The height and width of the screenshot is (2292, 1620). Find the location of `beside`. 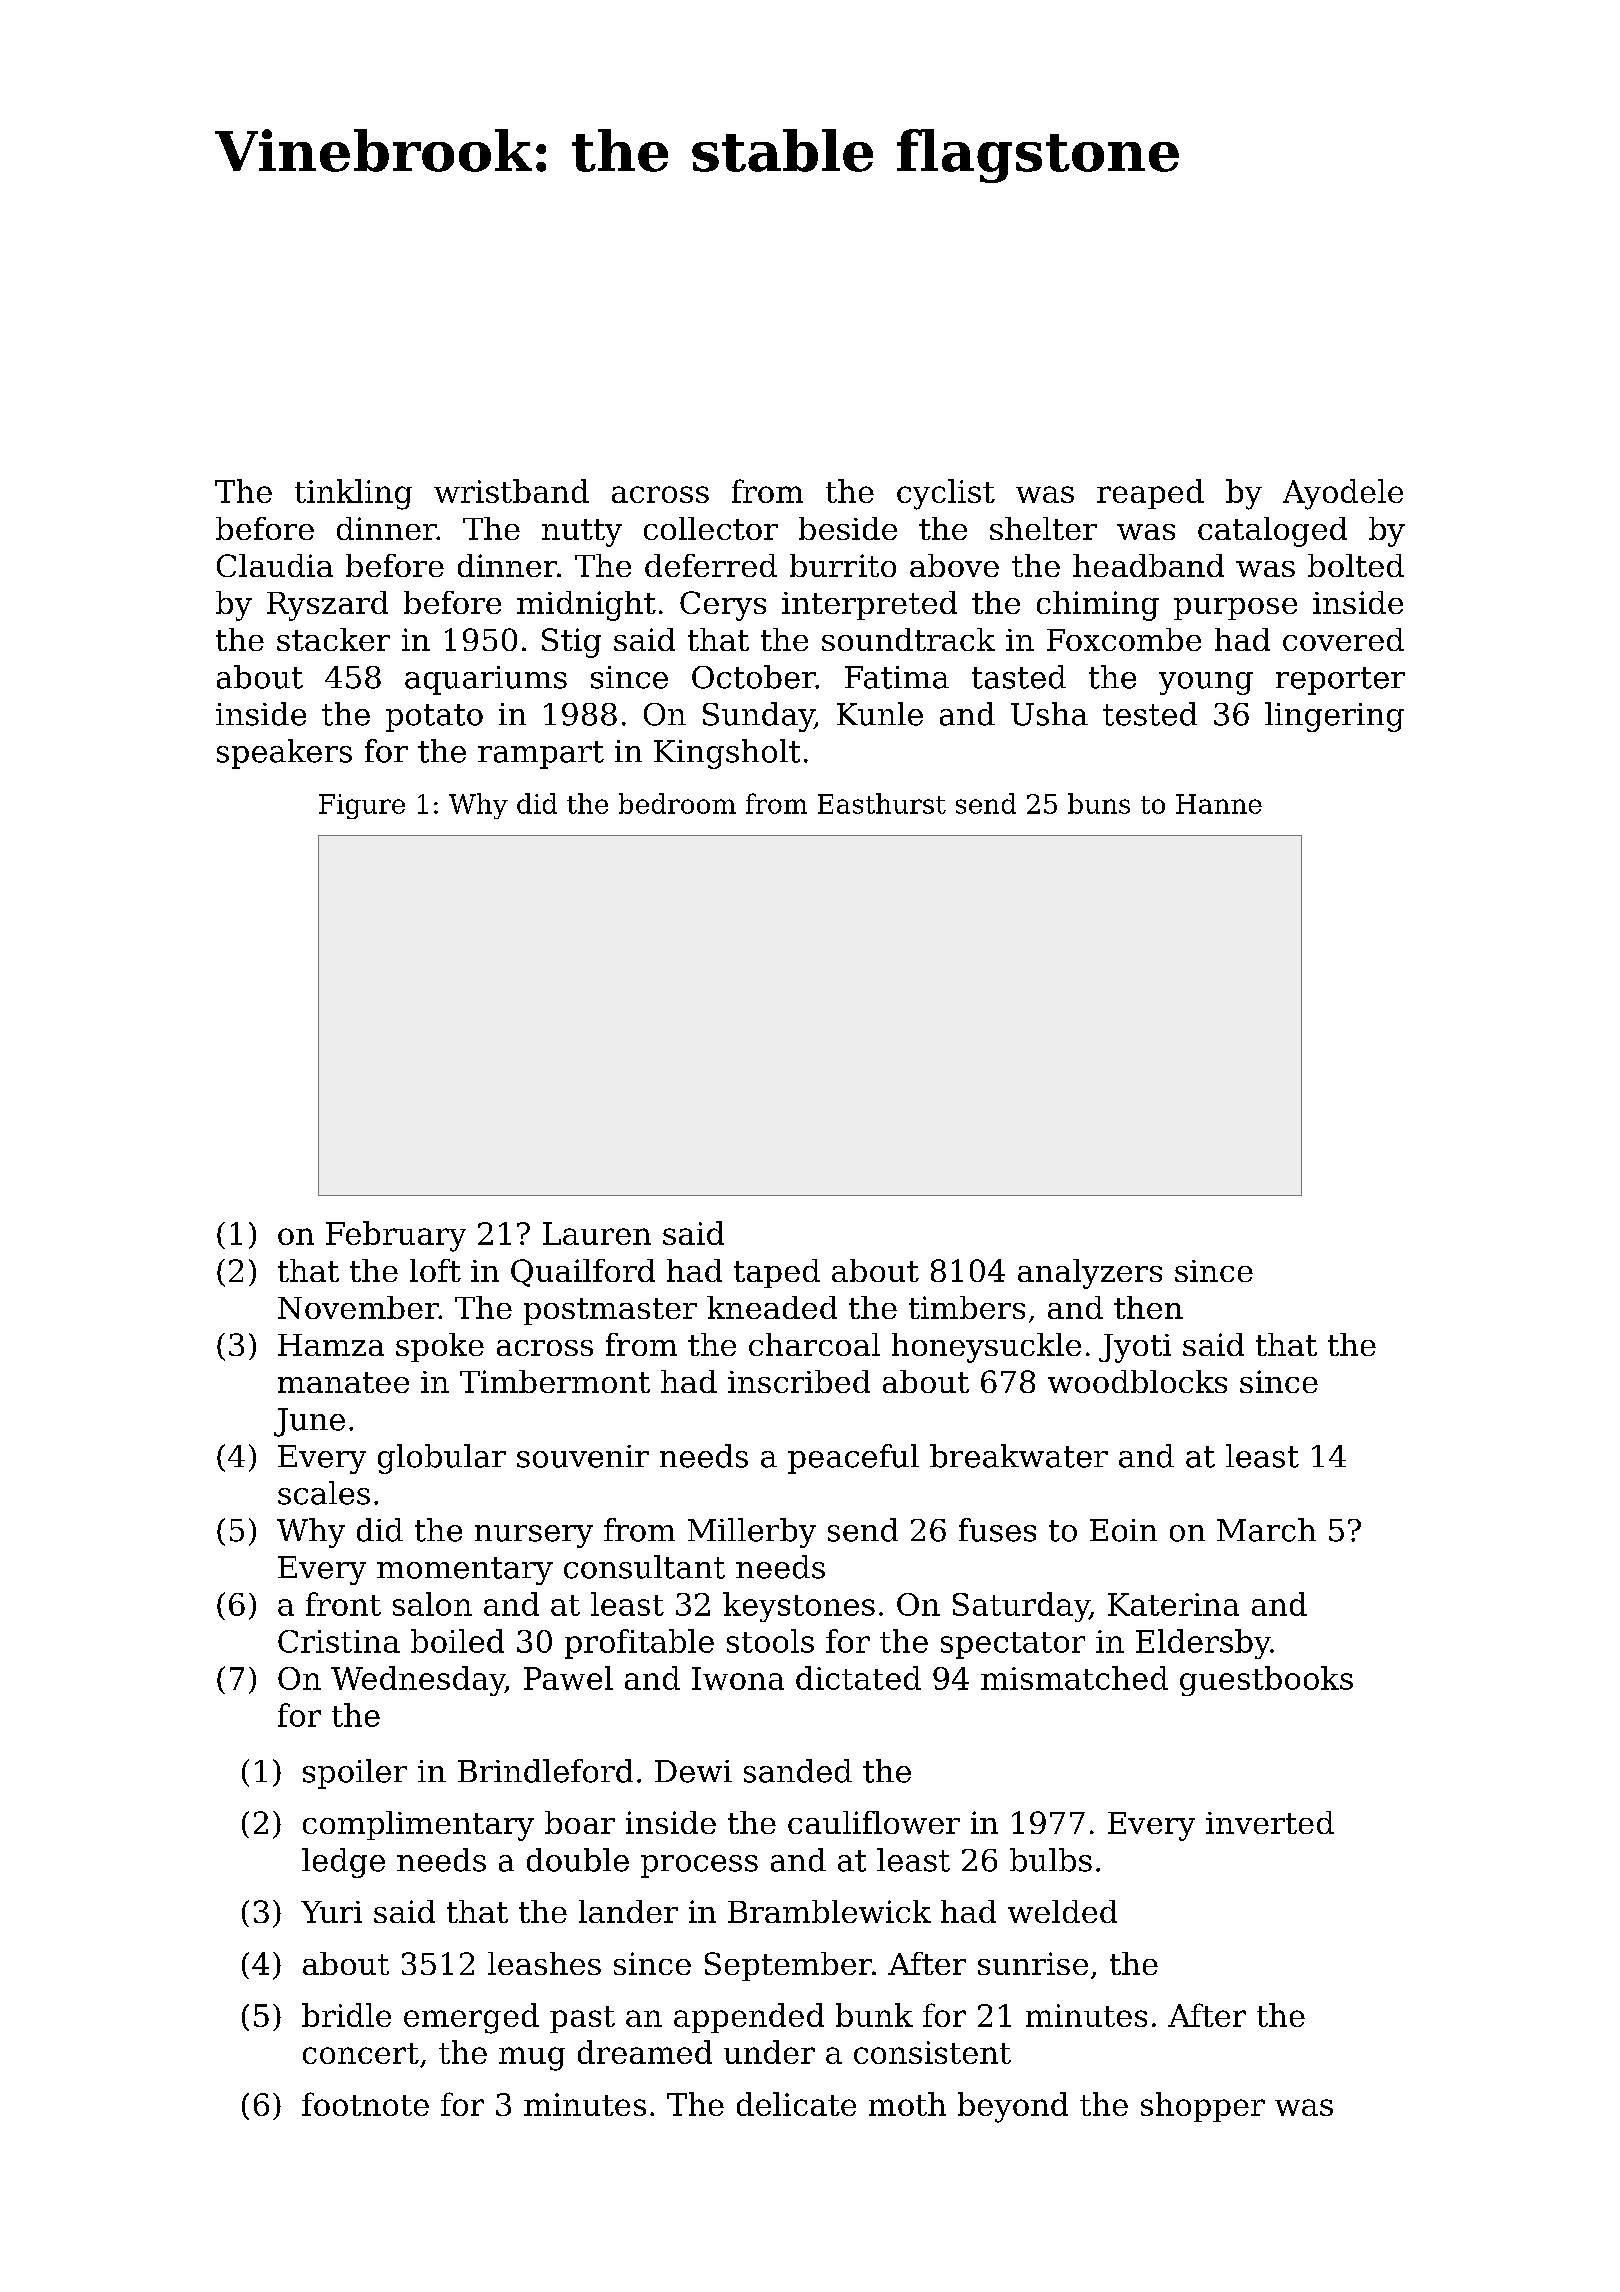

beside is located at coordinates (848, 528).
